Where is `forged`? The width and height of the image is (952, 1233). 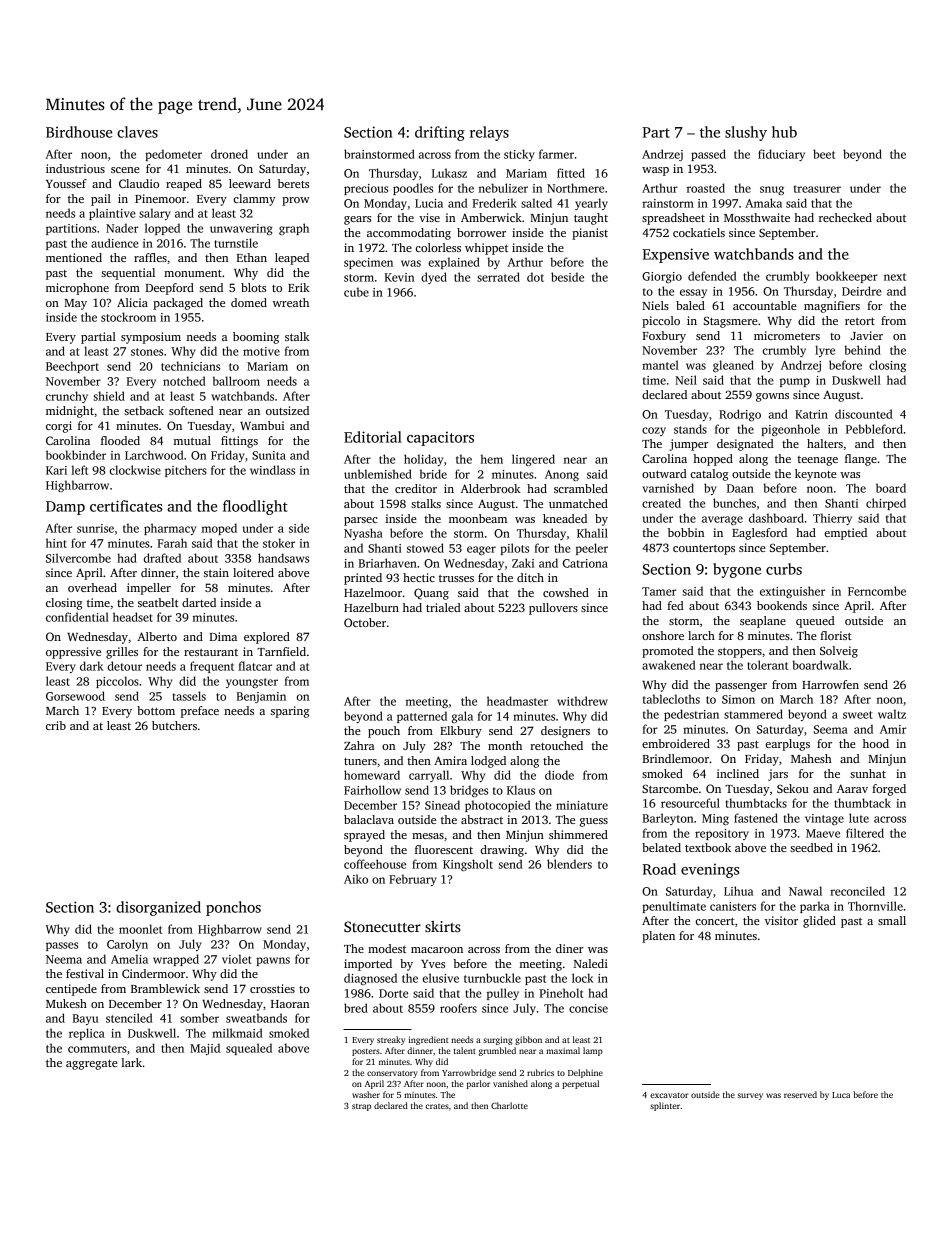 forged is located at coordinates (889, 790).
